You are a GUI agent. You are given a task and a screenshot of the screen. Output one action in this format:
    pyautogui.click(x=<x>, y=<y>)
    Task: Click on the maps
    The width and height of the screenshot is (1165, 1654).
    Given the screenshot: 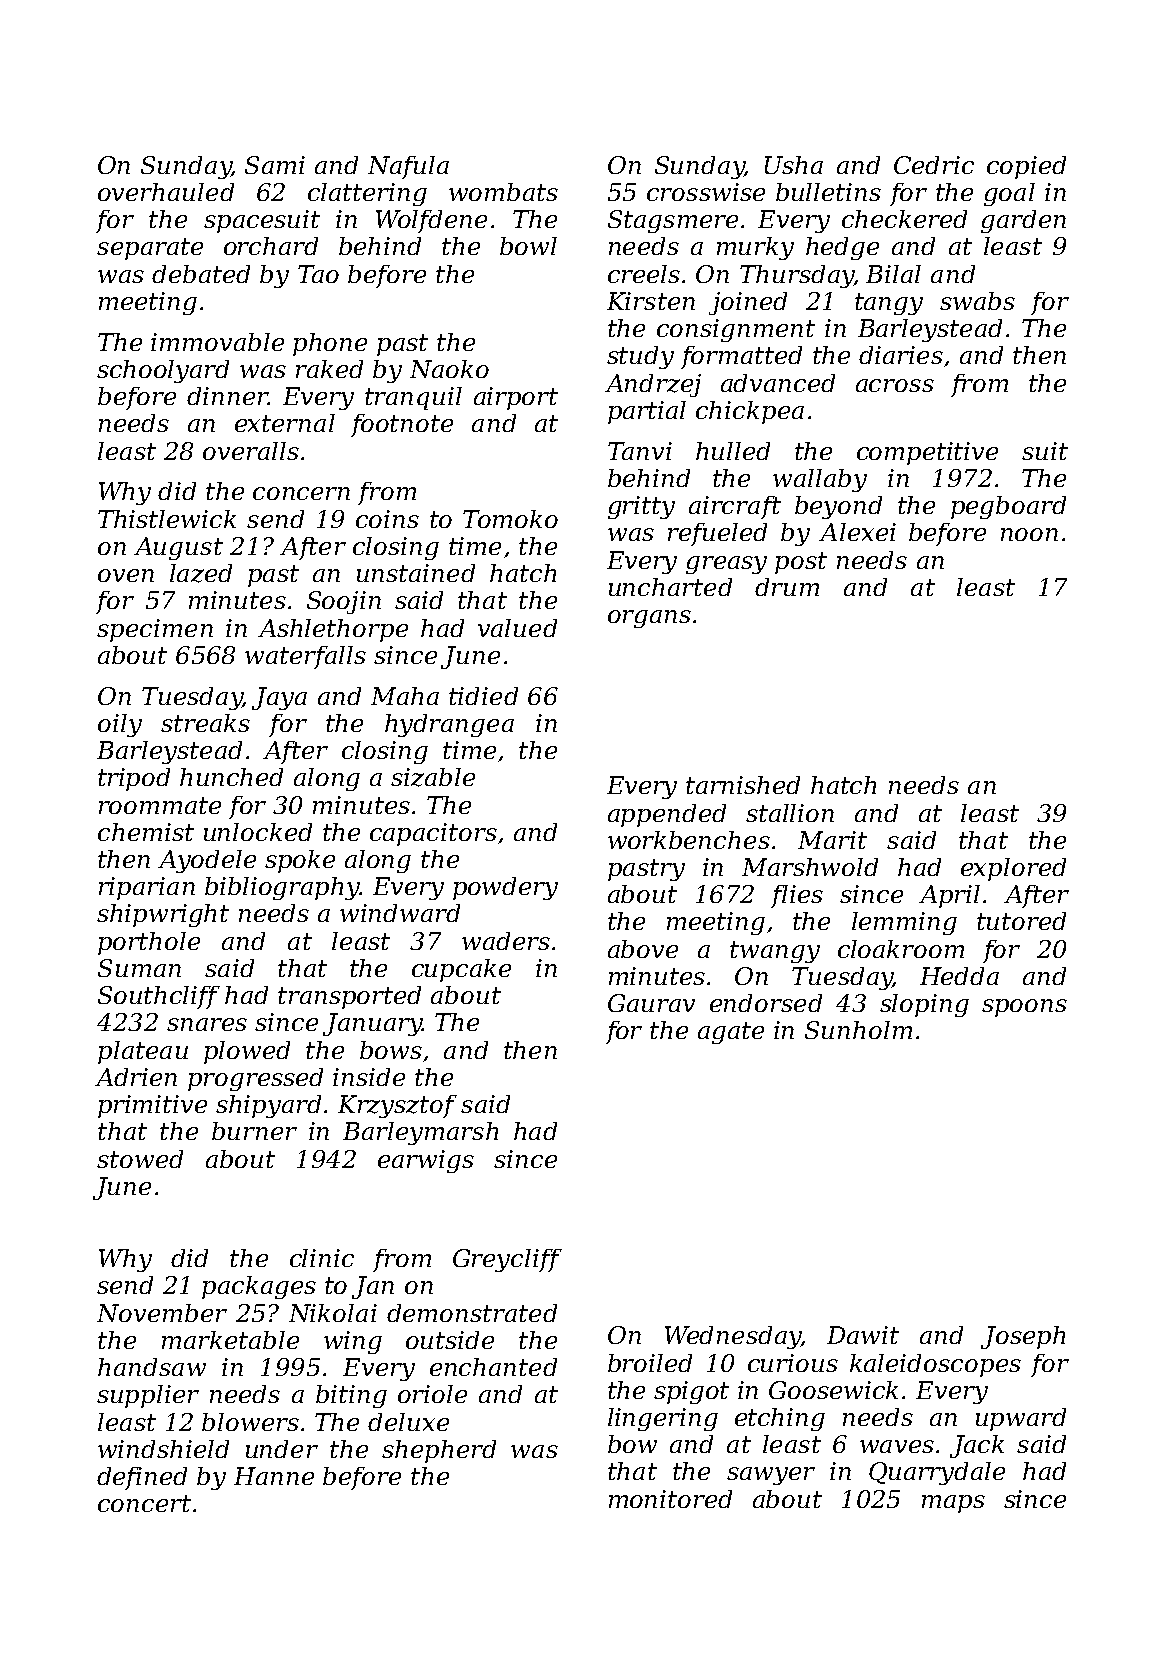 What is the action you would take?
    pyautogui.click(x=953, y=1504)
